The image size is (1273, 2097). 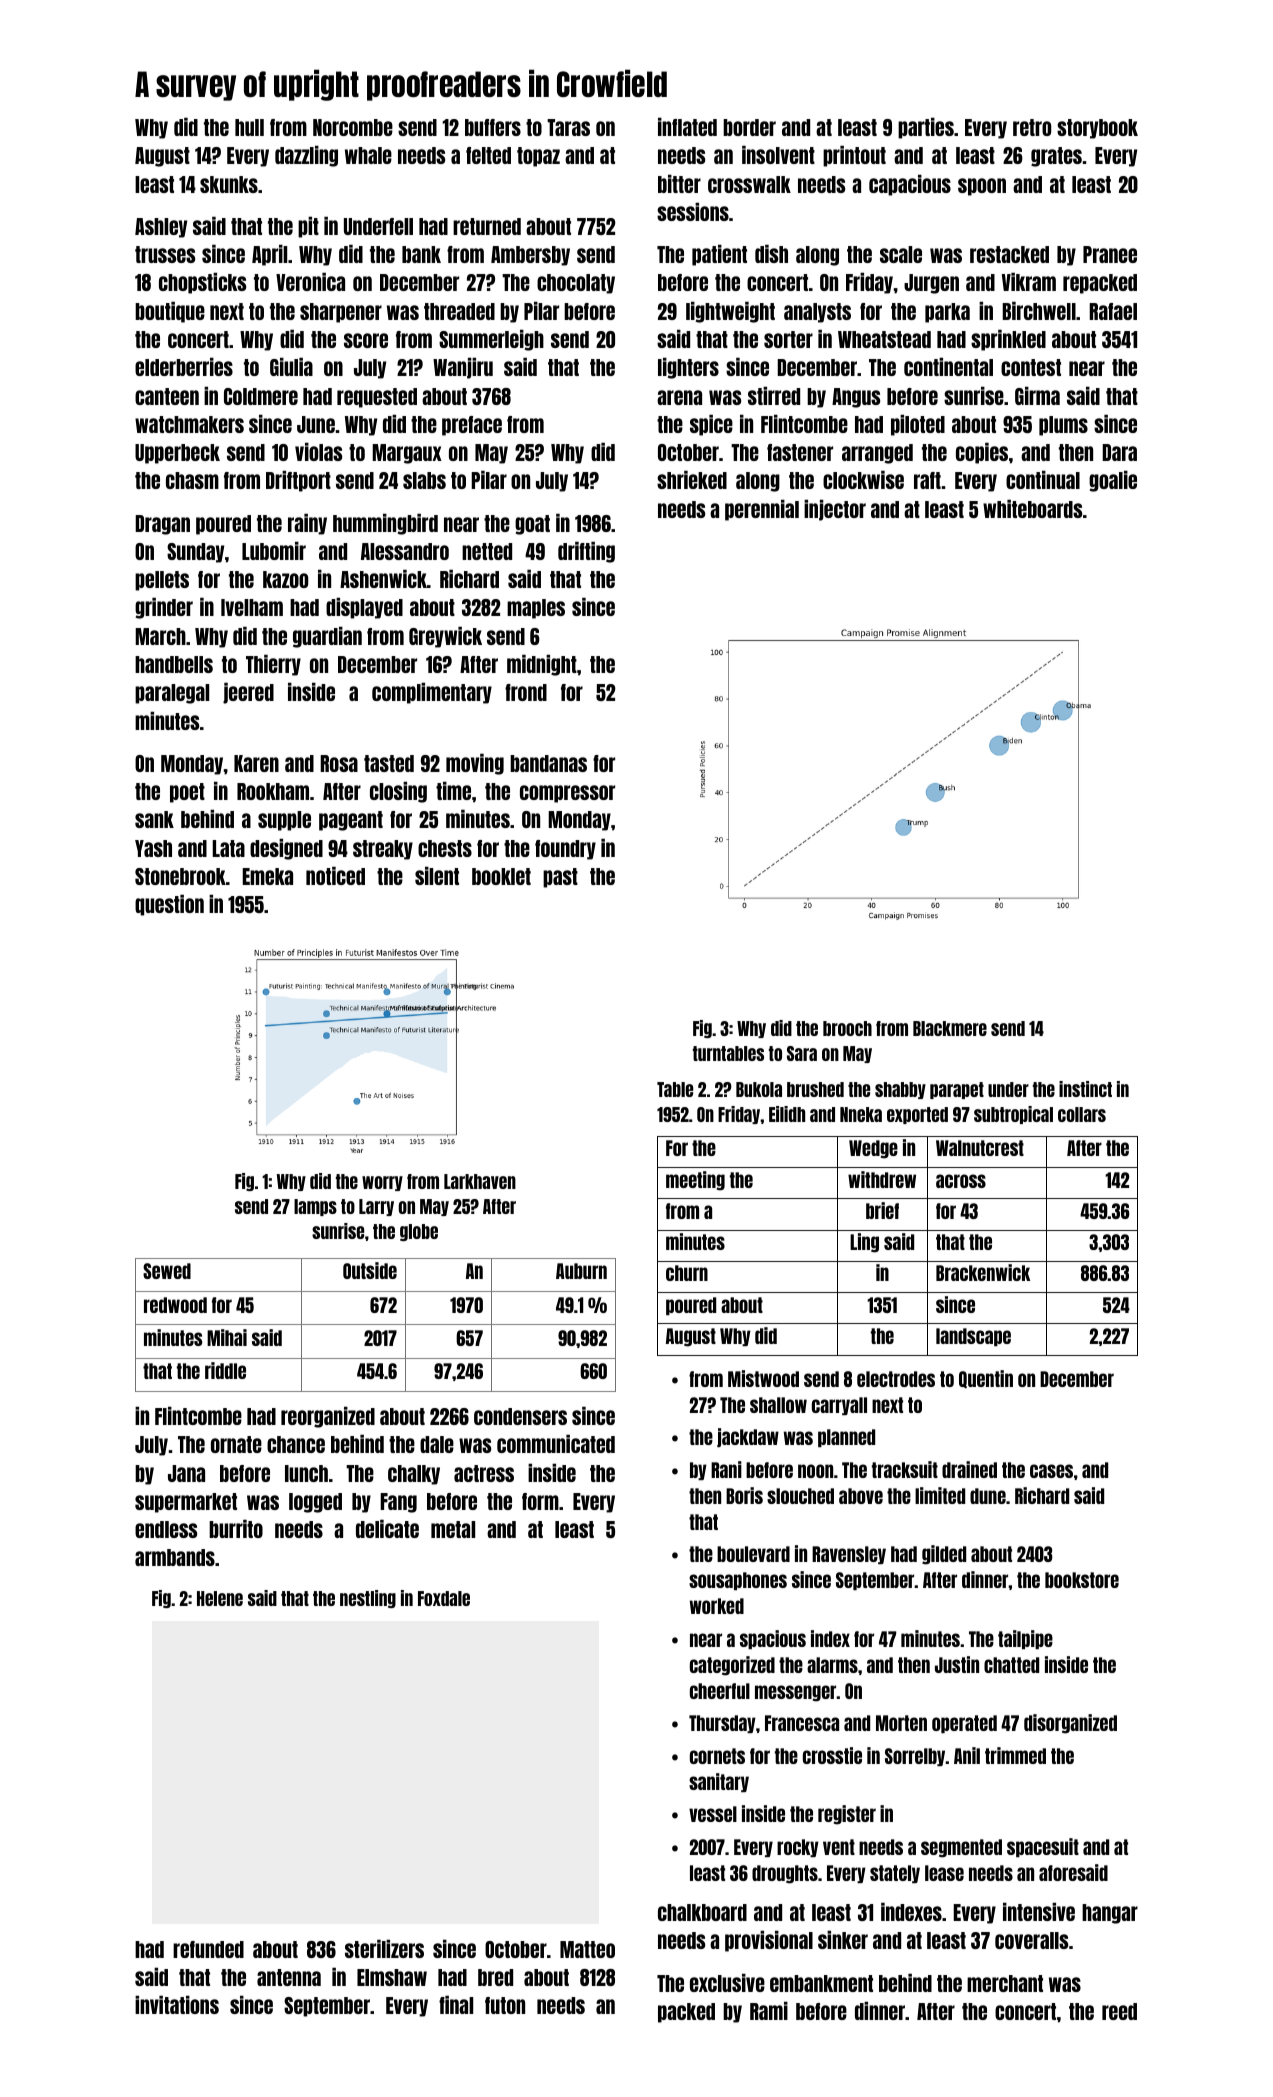 I want to click on injector, so click(x=835, y=510).
